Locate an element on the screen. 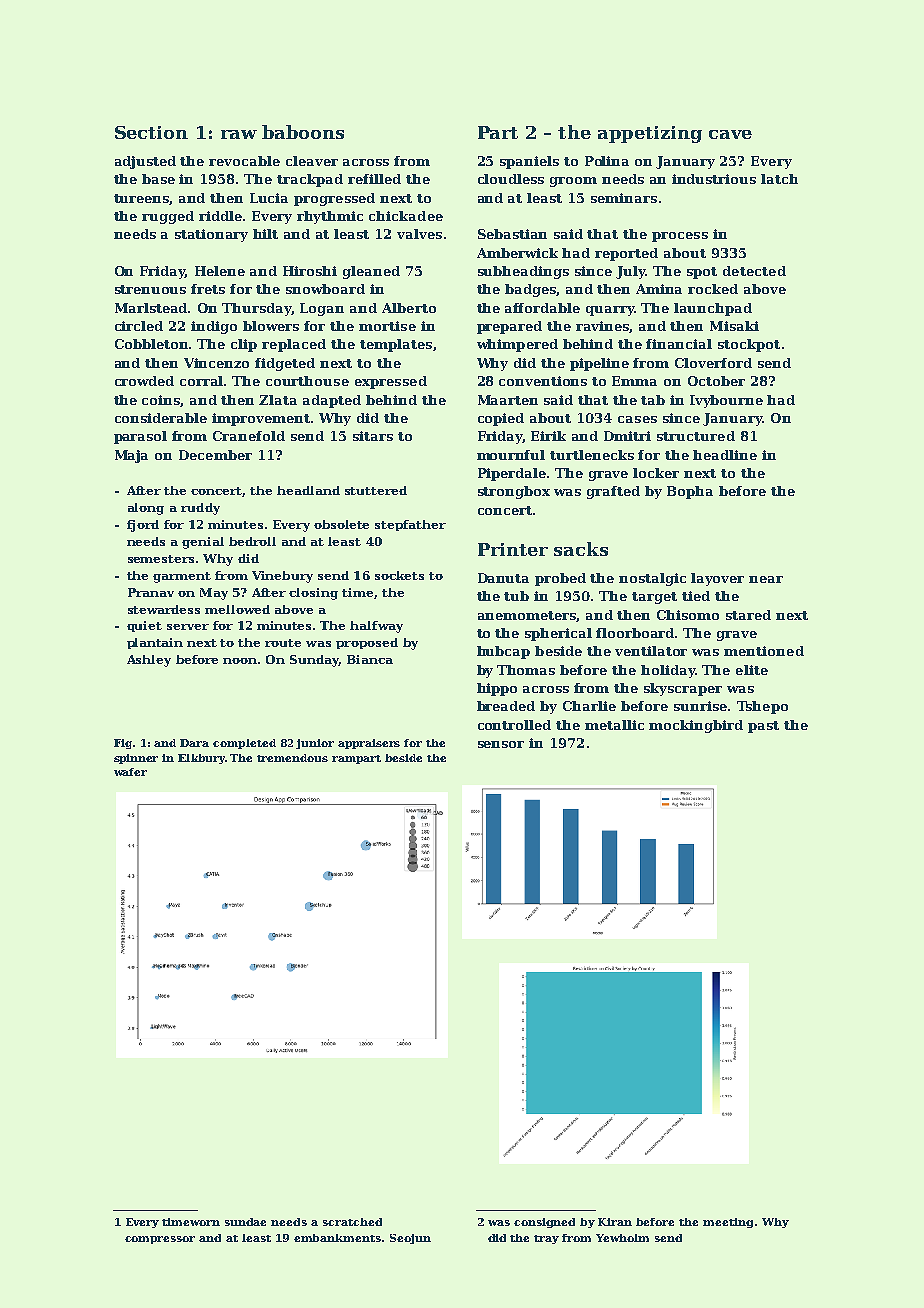 The width and height of the screenshot is (924, 1308). compressor is located at coordinates (160, 1240).
